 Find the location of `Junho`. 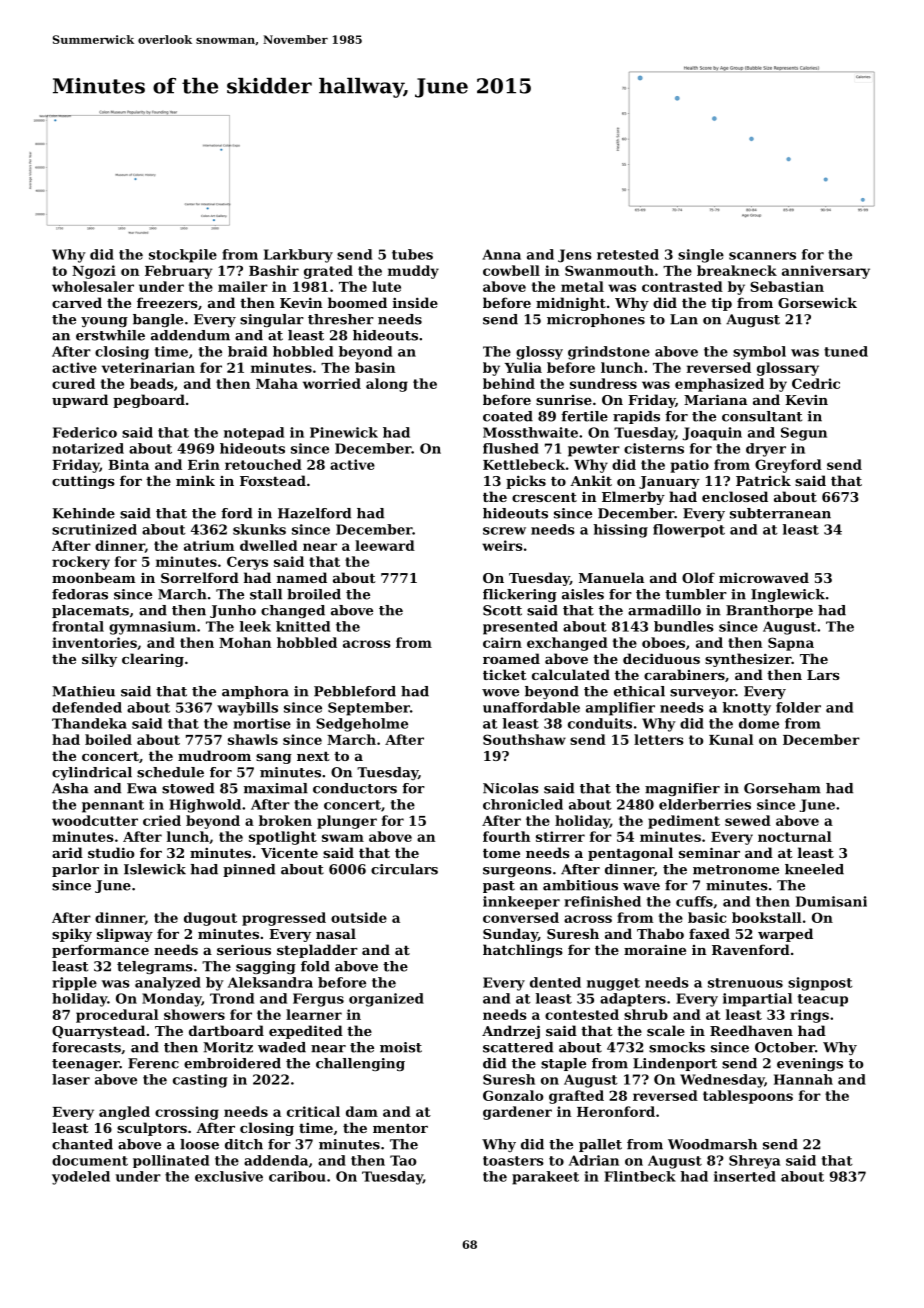

Junho is located at coordinates (233, 611).
